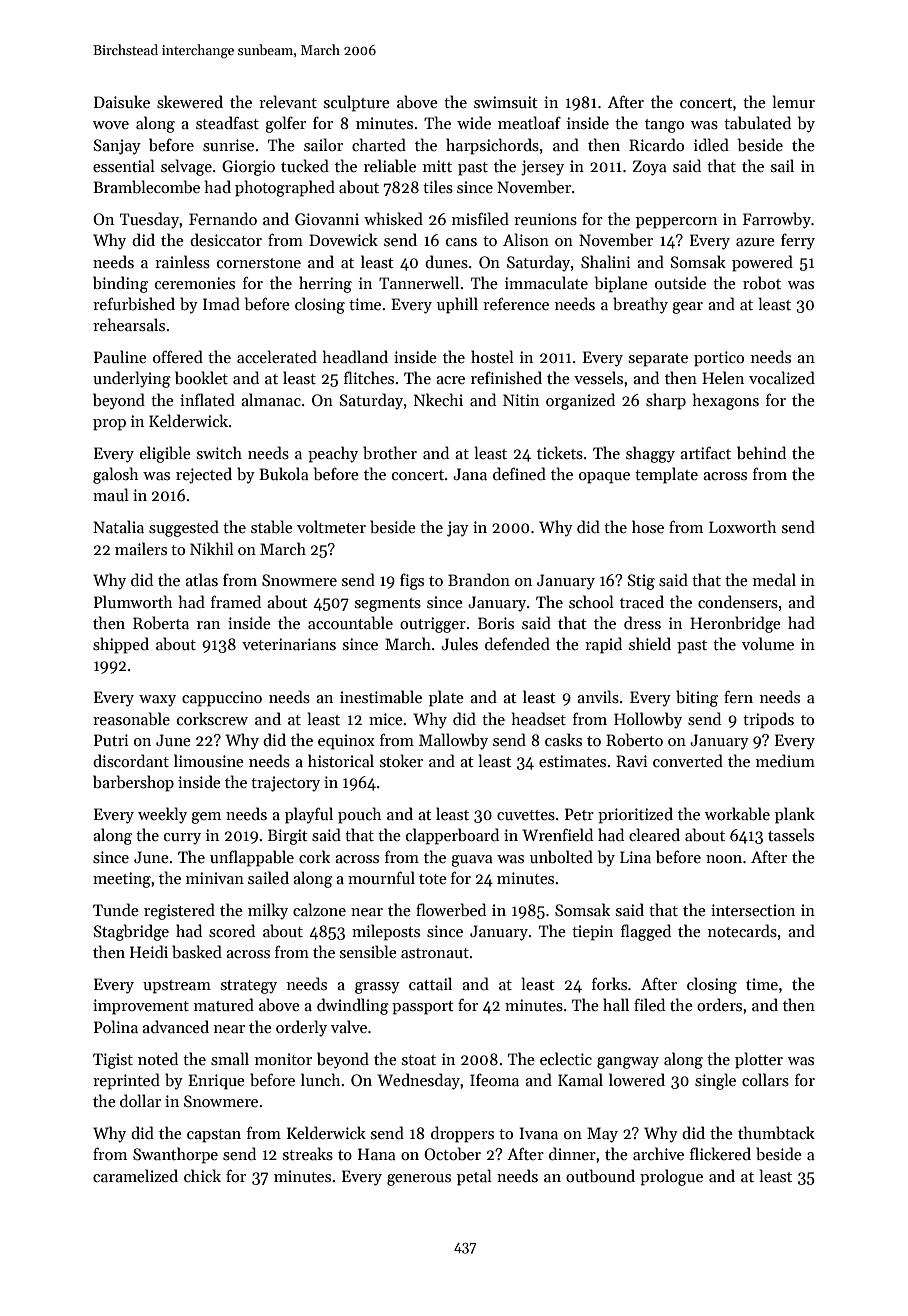  What do you see at coordinates (357, 103) in the screenshot?
I see `sculpture` at bounding box center [357, 103].
